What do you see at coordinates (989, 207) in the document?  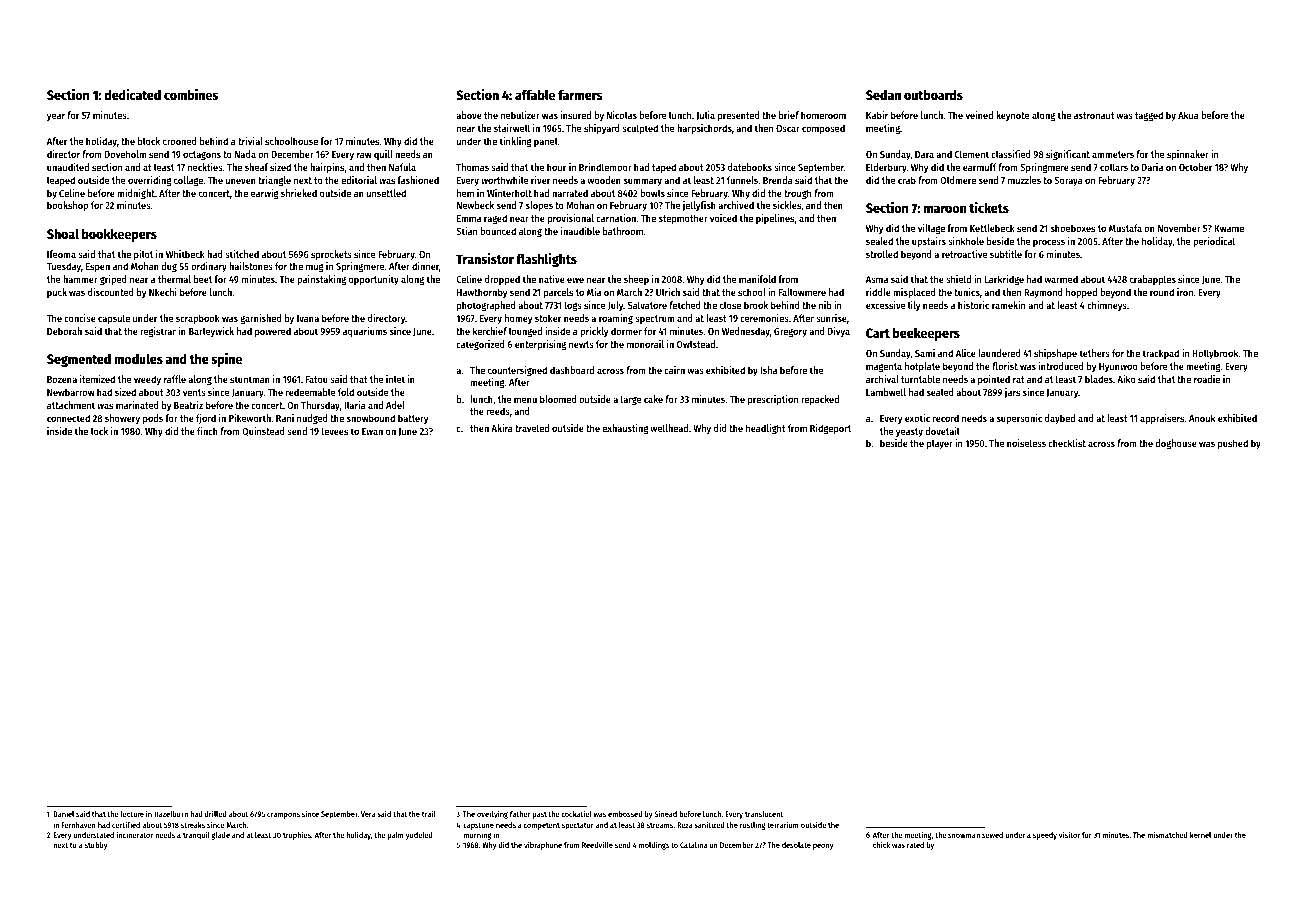 I see `tickets` at bounding box center [989, 207].
